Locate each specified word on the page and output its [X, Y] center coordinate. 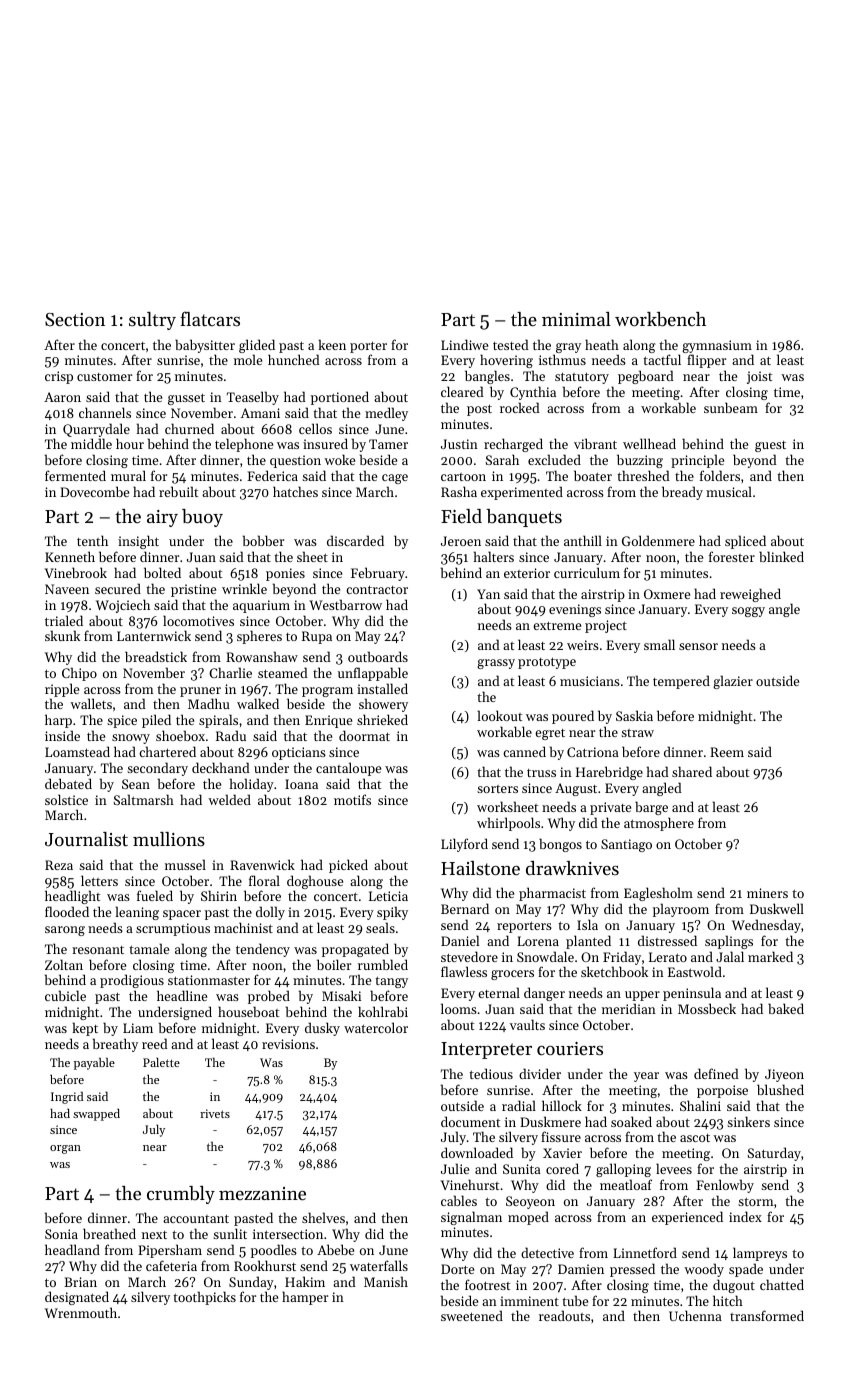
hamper [305, 1298]
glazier [733, 682]
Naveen [67, 589]
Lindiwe [464, 344]
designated [77, 1298]
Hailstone [480, 868]
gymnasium [717, 346]
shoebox [180, 735]
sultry [152, 321]
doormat [364, 735]
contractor [377, 589]
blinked [781, 556]
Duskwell [777, 908]
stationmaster [209, 980]
